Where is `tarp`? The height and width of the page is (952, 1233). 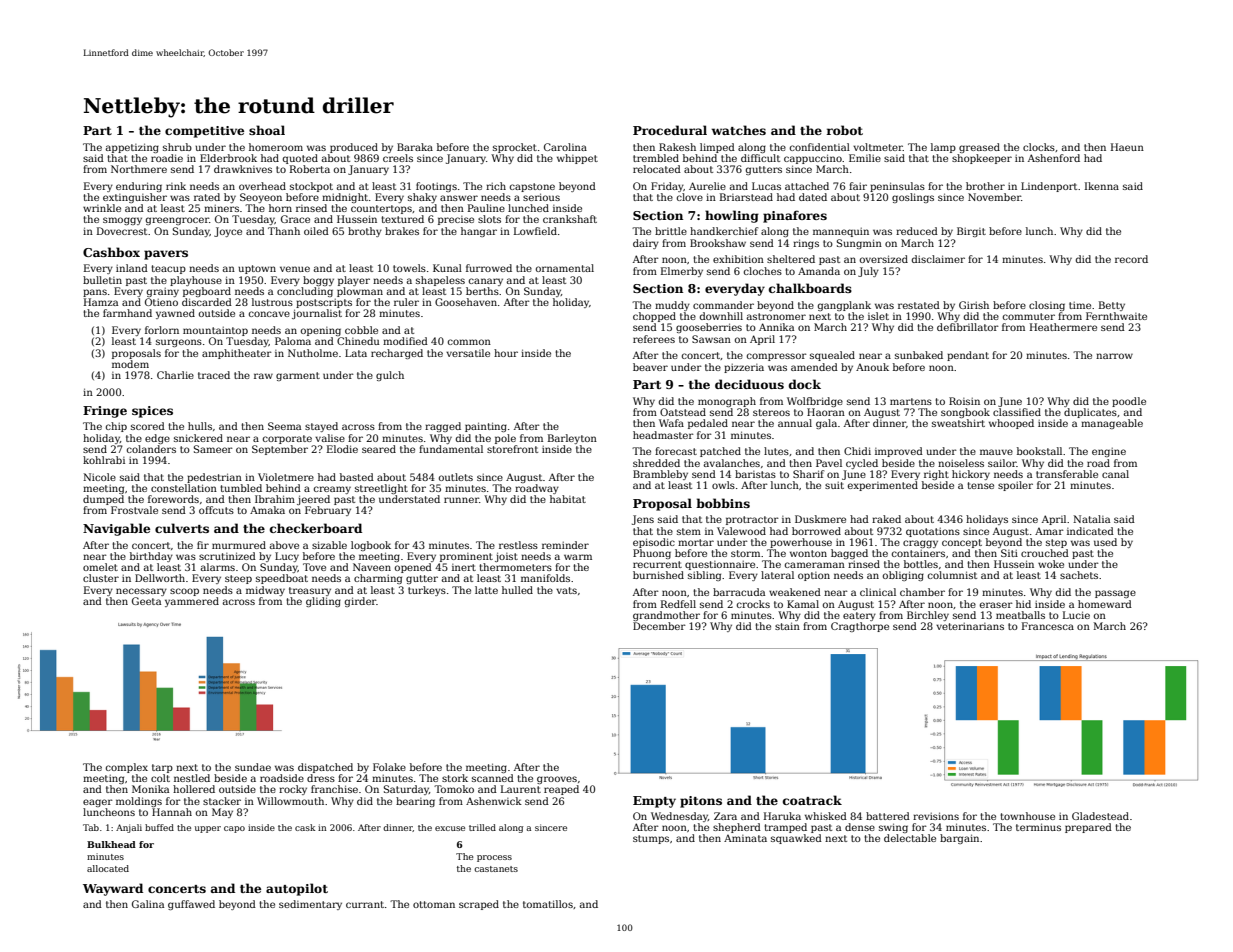 tarp is located at coordinates (162, 768).
